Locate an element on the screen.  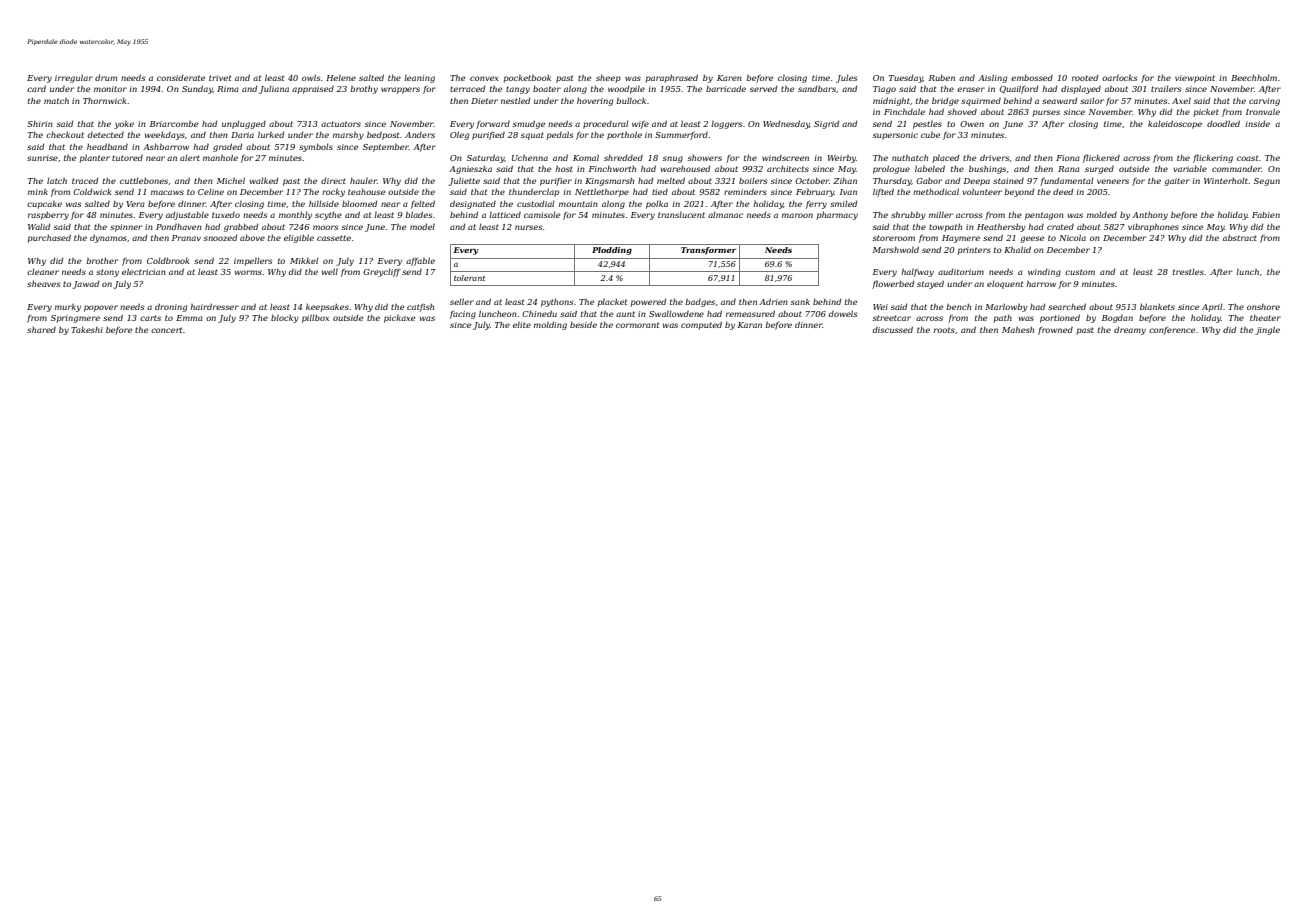
concert is located at coordinates (166, 330).
